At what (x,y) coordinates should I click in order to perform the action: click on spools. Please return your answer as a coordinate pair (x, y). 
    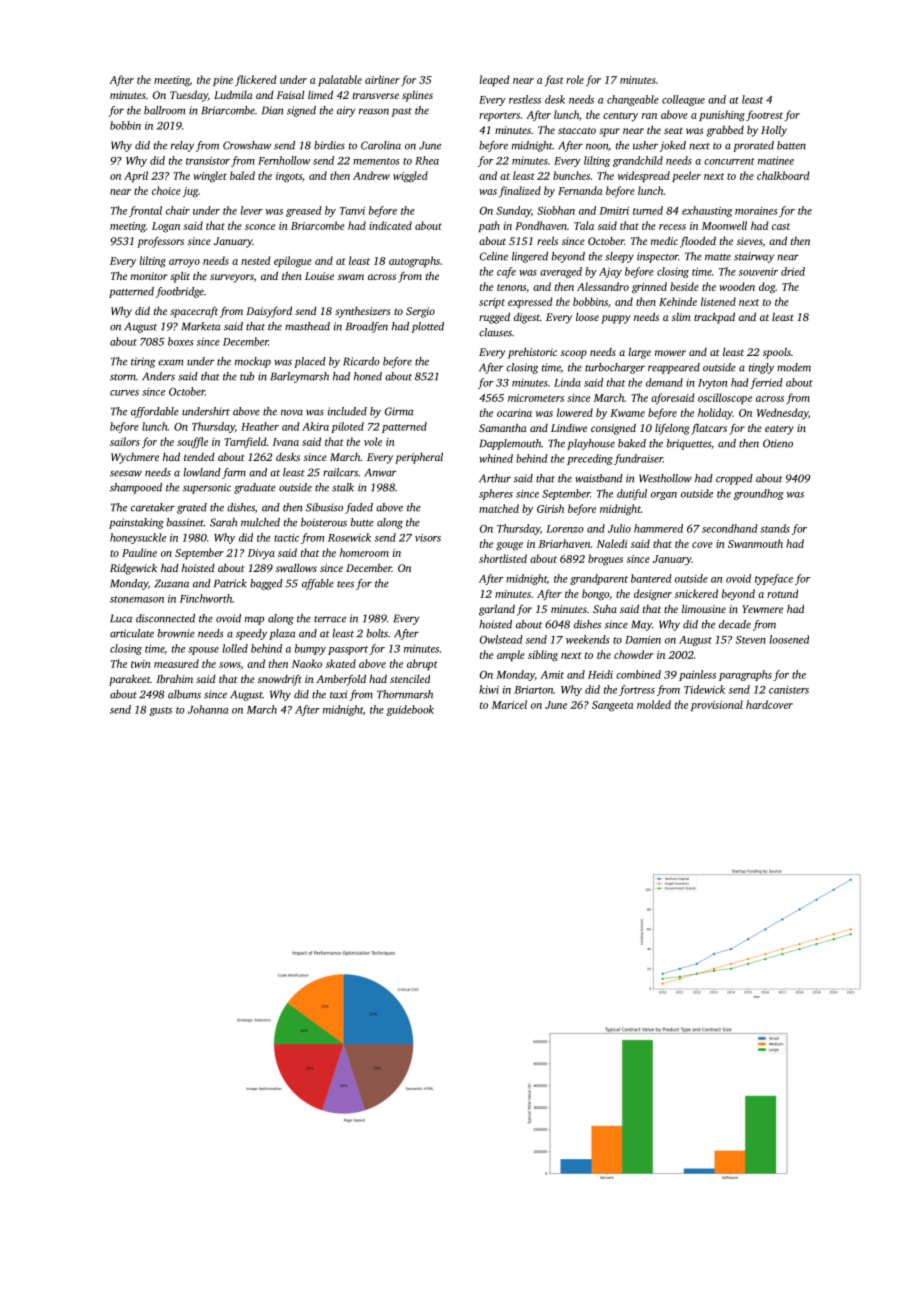
    Looking at the image, I should click on (777, 353).
